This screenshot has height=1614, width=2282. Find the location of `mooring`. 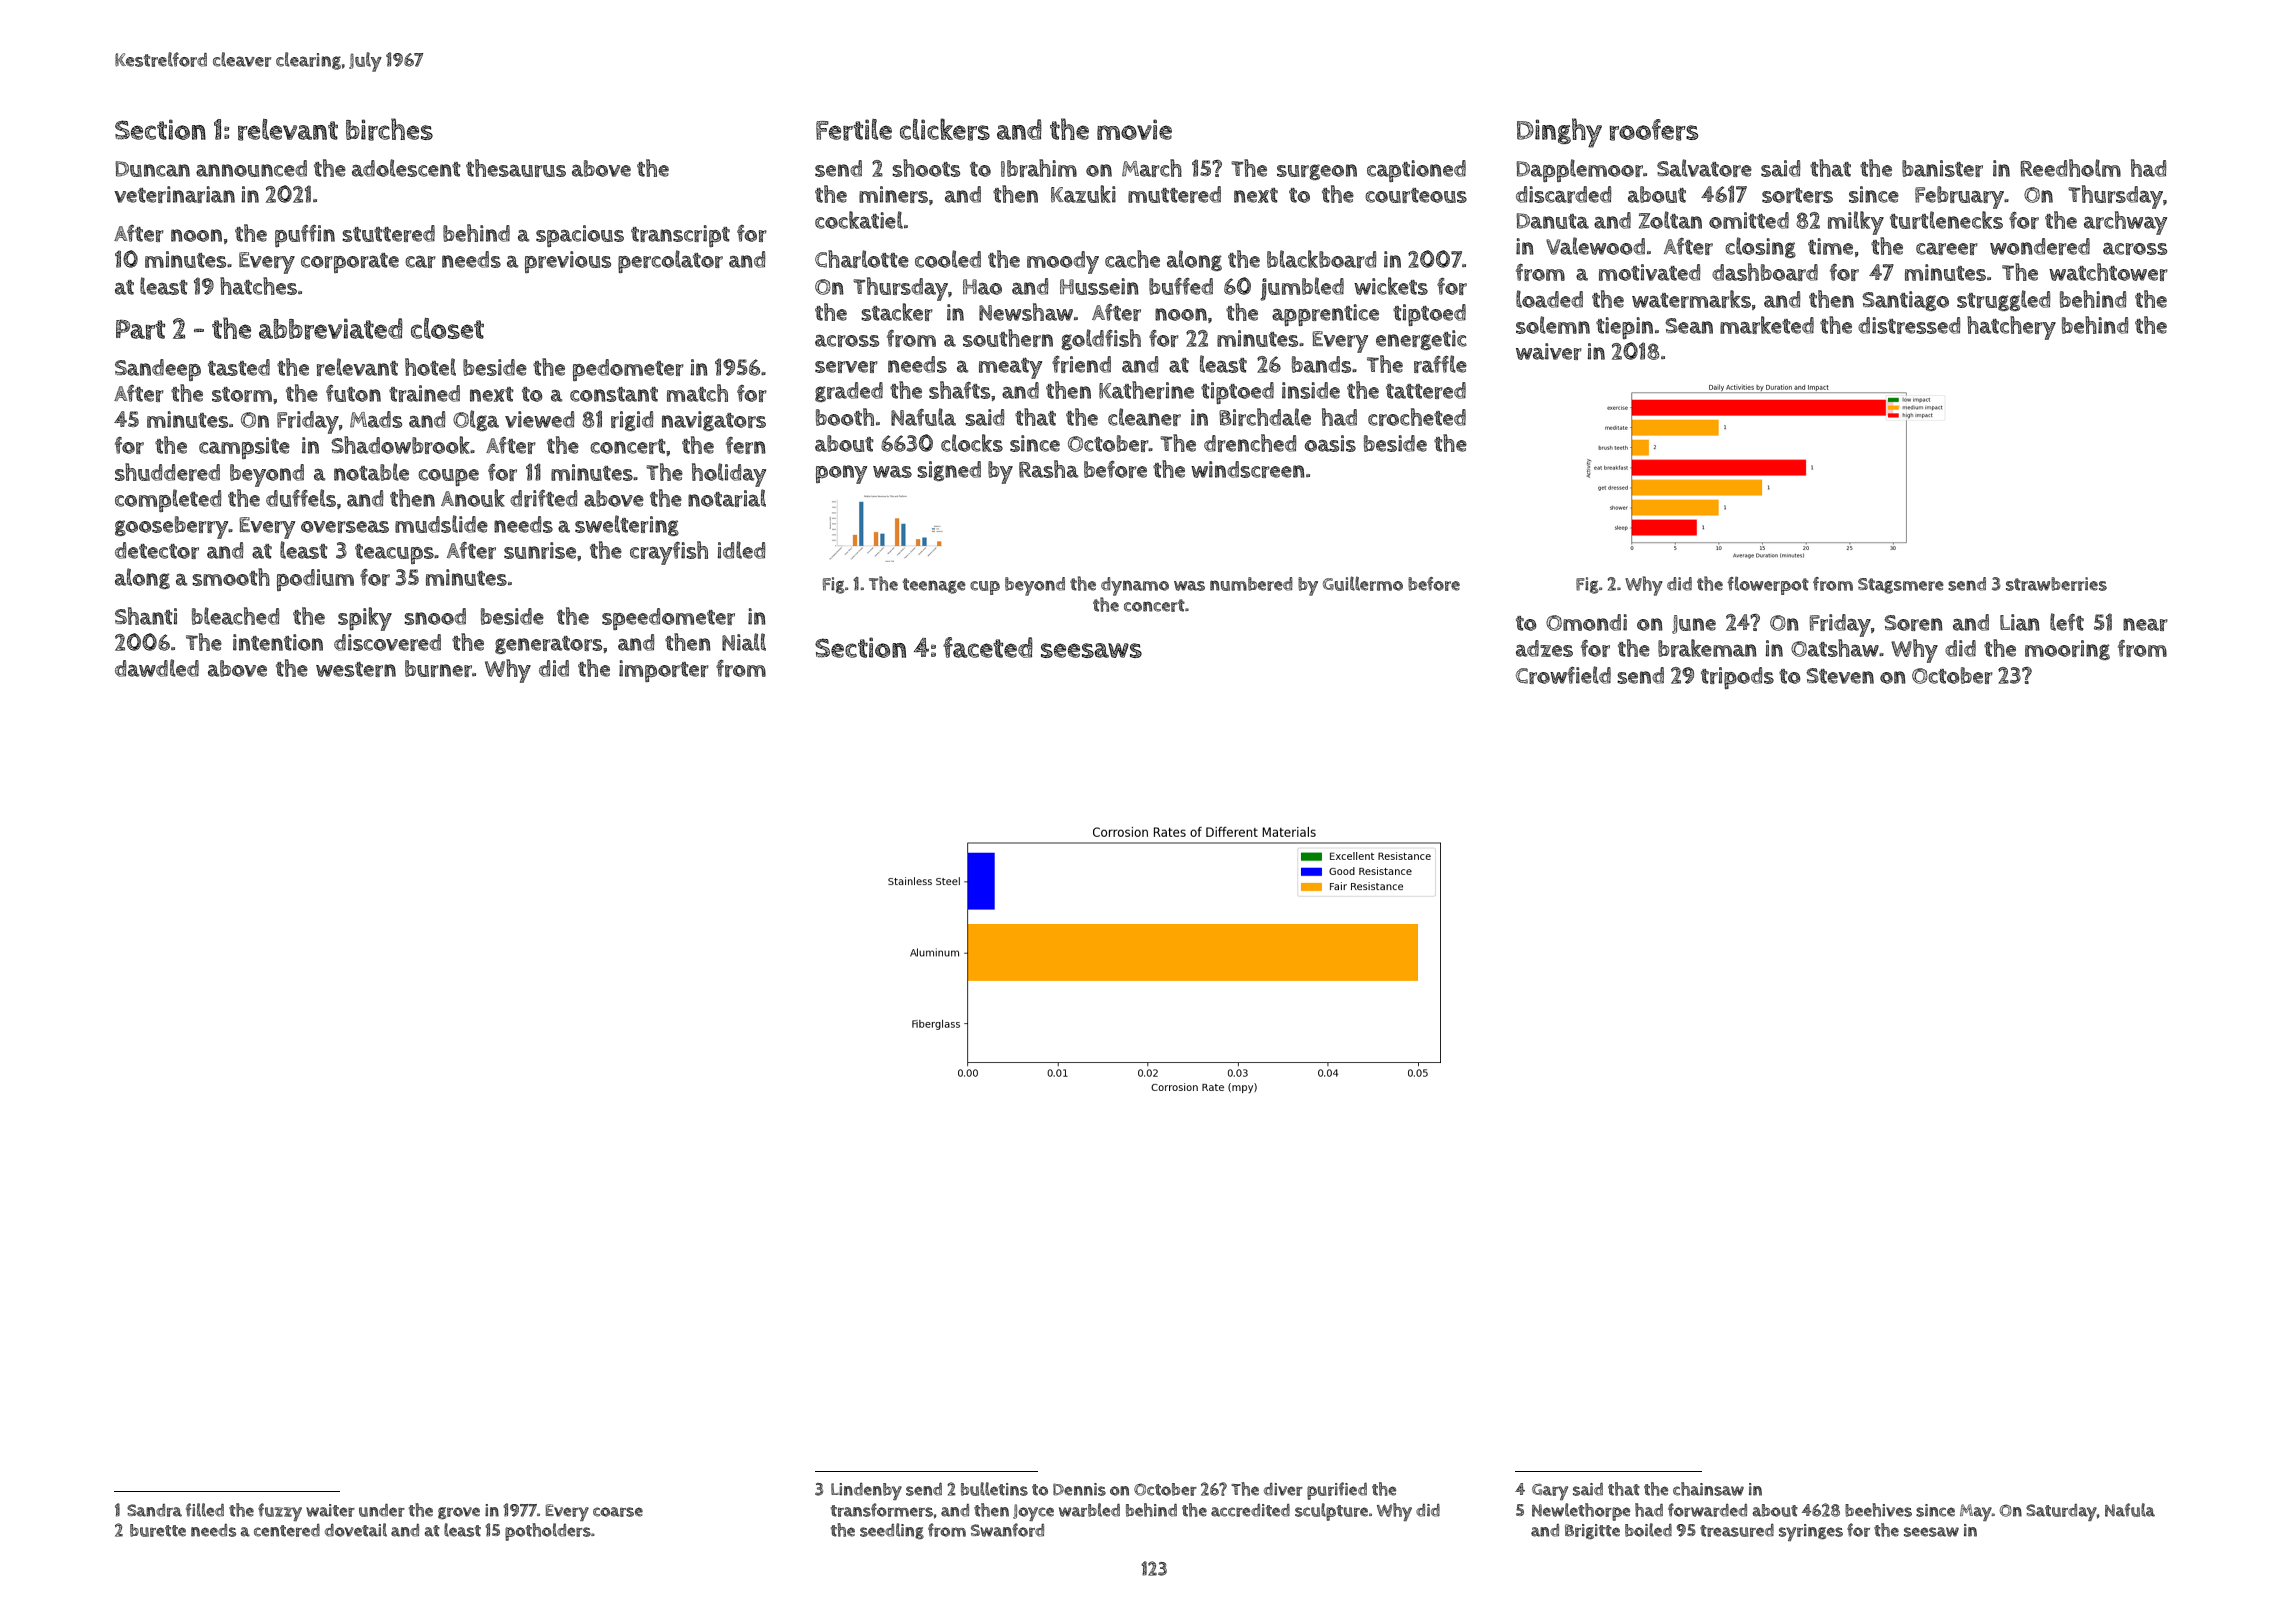

mooring is located at coordinates (2067, 650).
